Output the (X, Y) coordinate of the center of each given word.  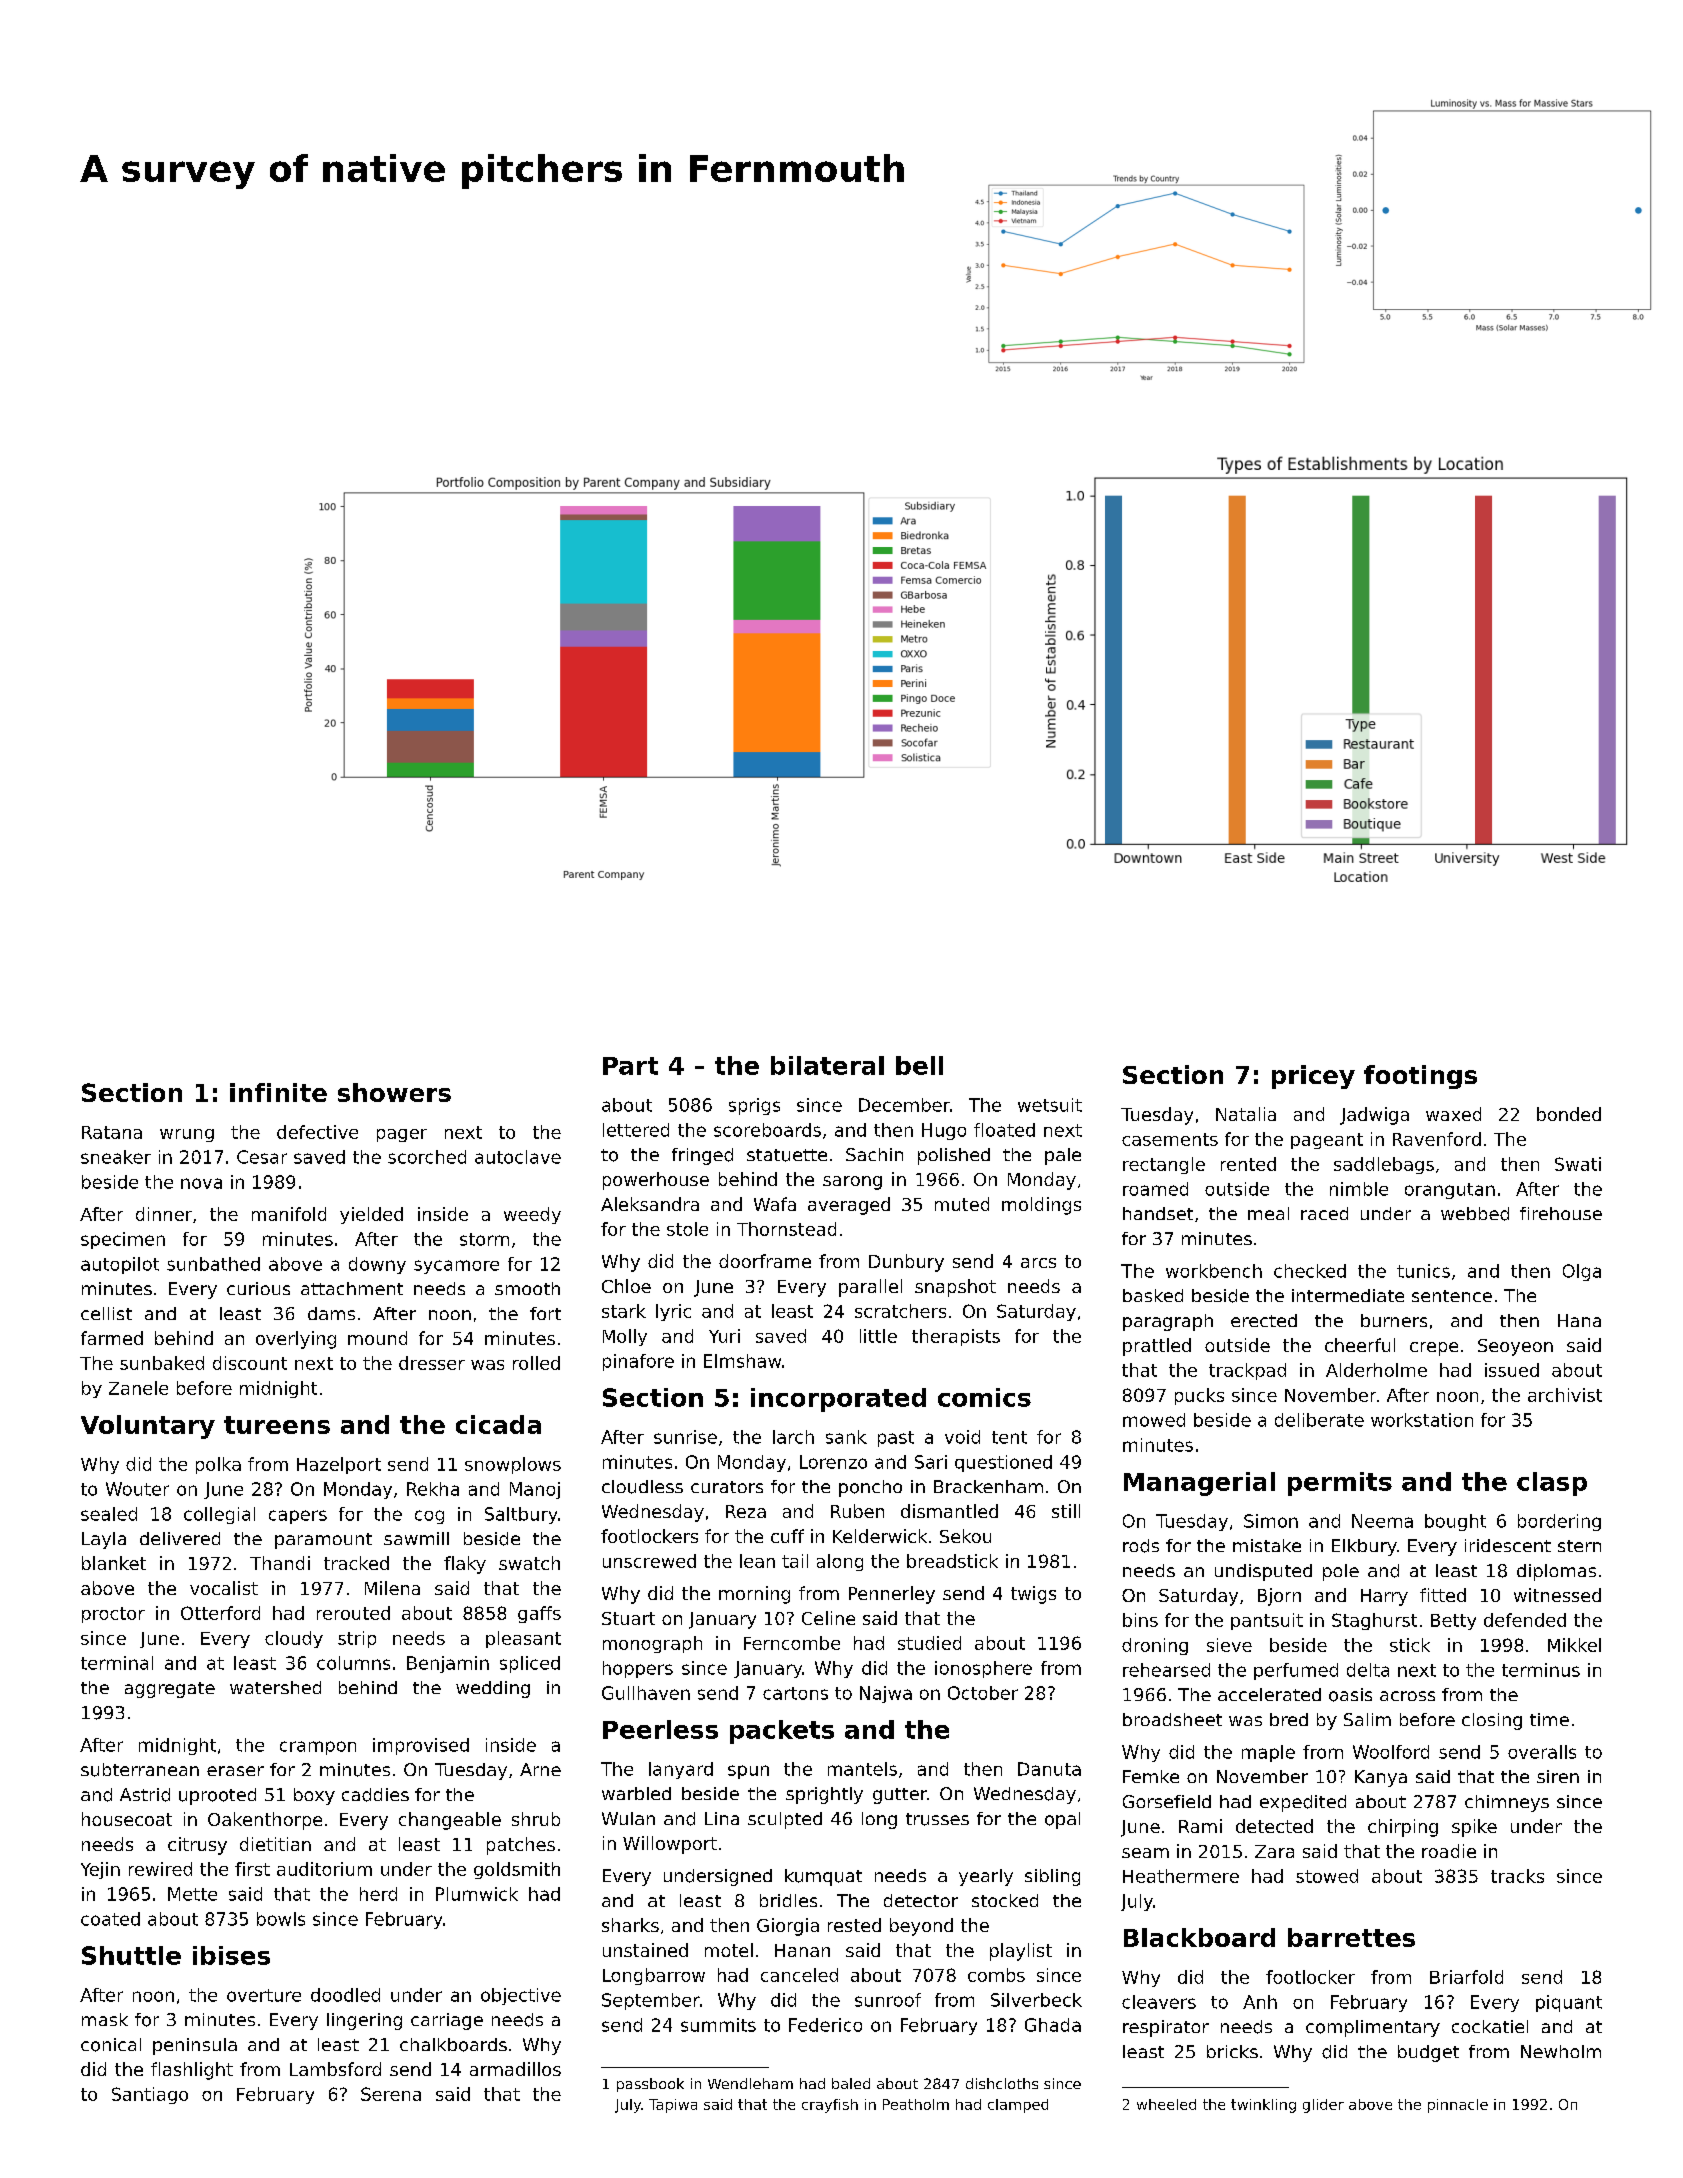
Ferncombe (792, 1643)
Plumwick (477, 1894)
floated (1004, 1130)
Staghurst (1374, 1621)
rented (1248, 1164)
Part (630, 1066)
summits (718, 2025)
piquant (1569, 2003)
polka (218, 1465)
